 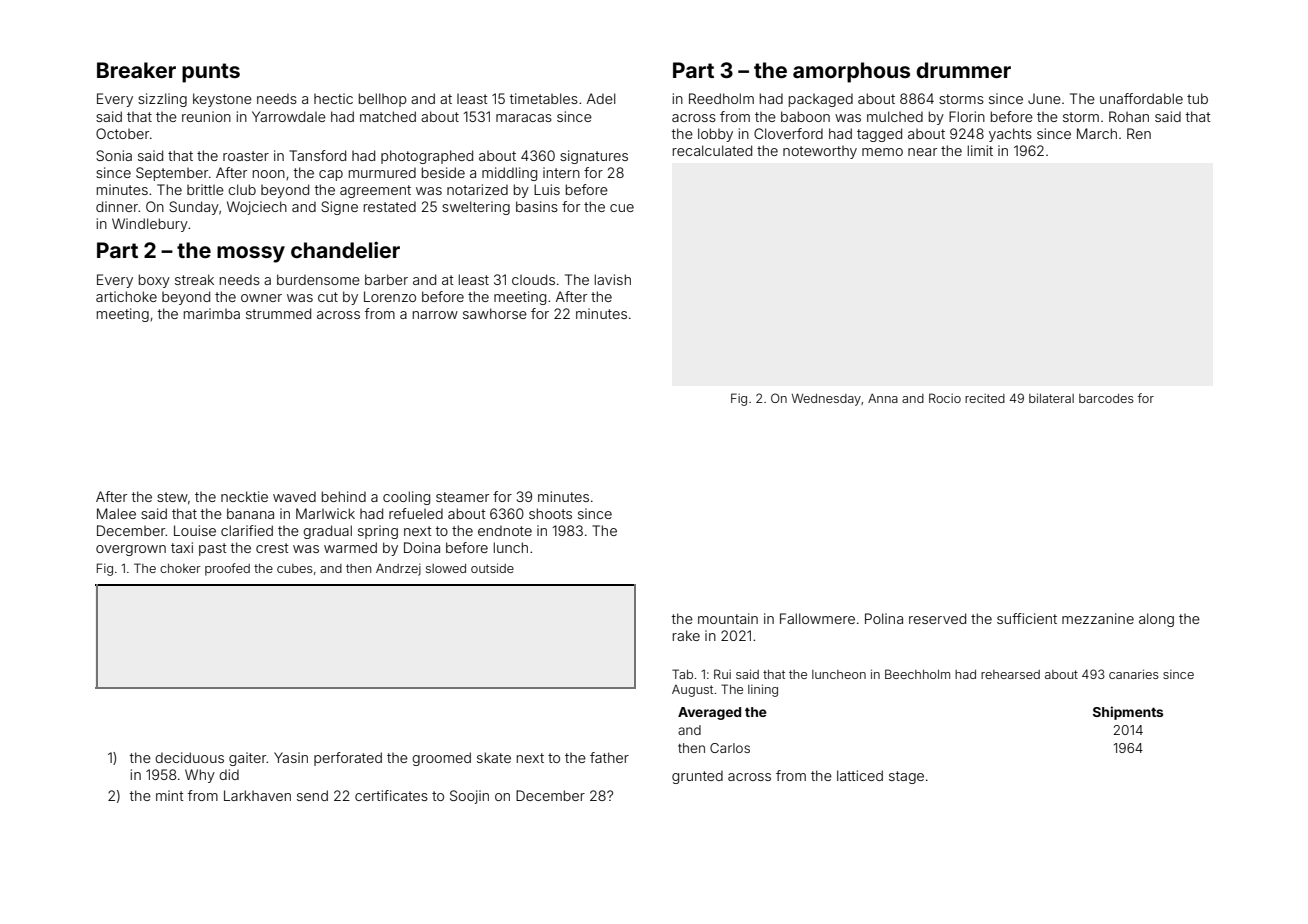 What do you see at coordinates (278, 313) in the page?
I see `strummed` at bounding box center [278, 313].
